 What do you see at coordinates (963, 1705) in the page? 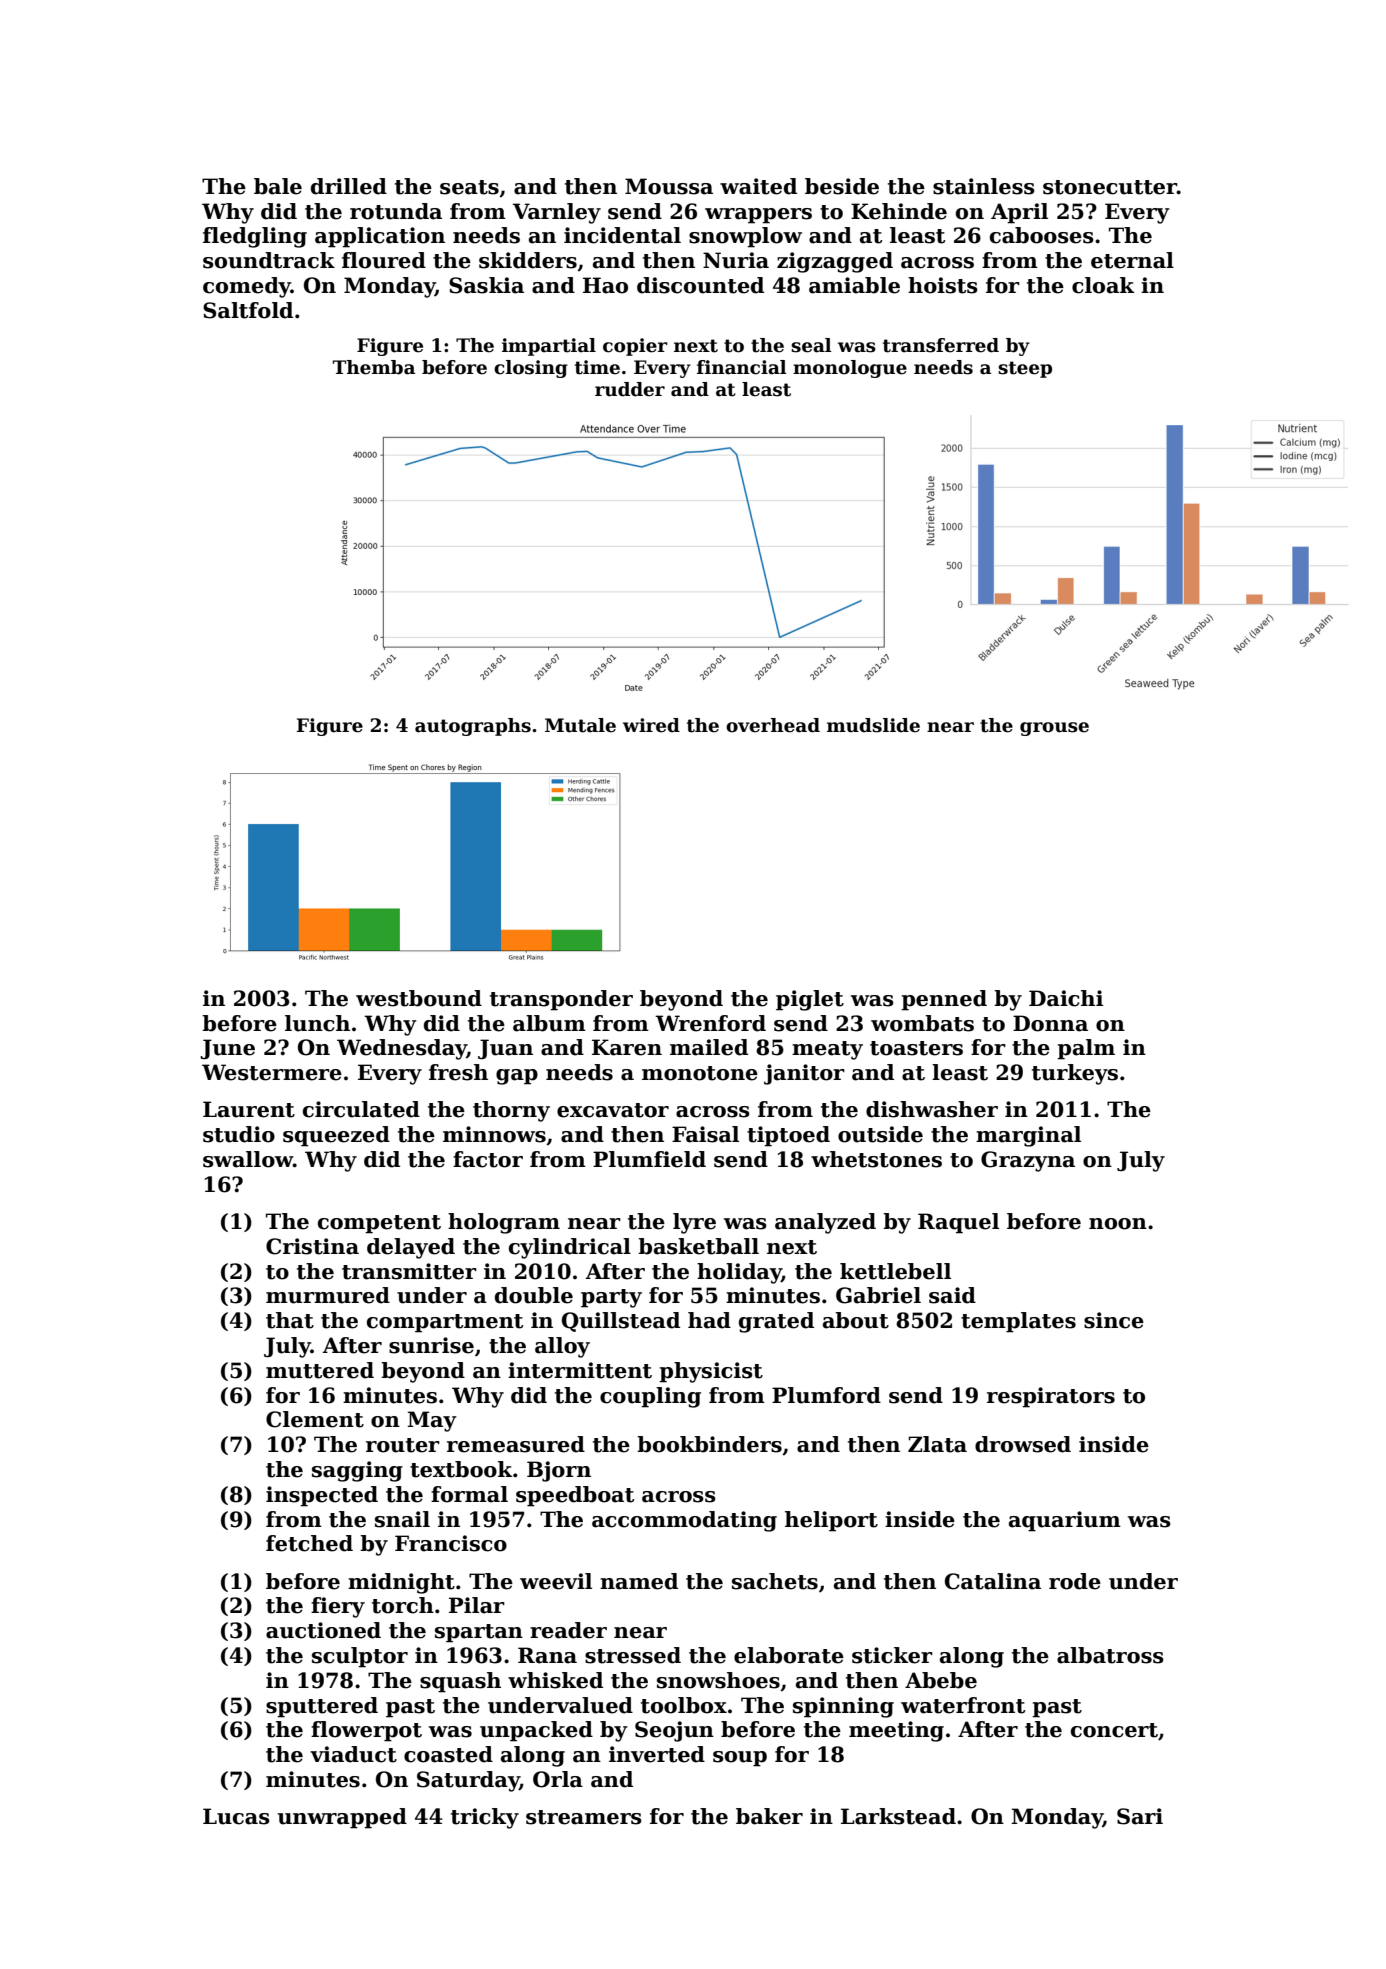
I see `waterfront` at bounding box center [963, 1705].
